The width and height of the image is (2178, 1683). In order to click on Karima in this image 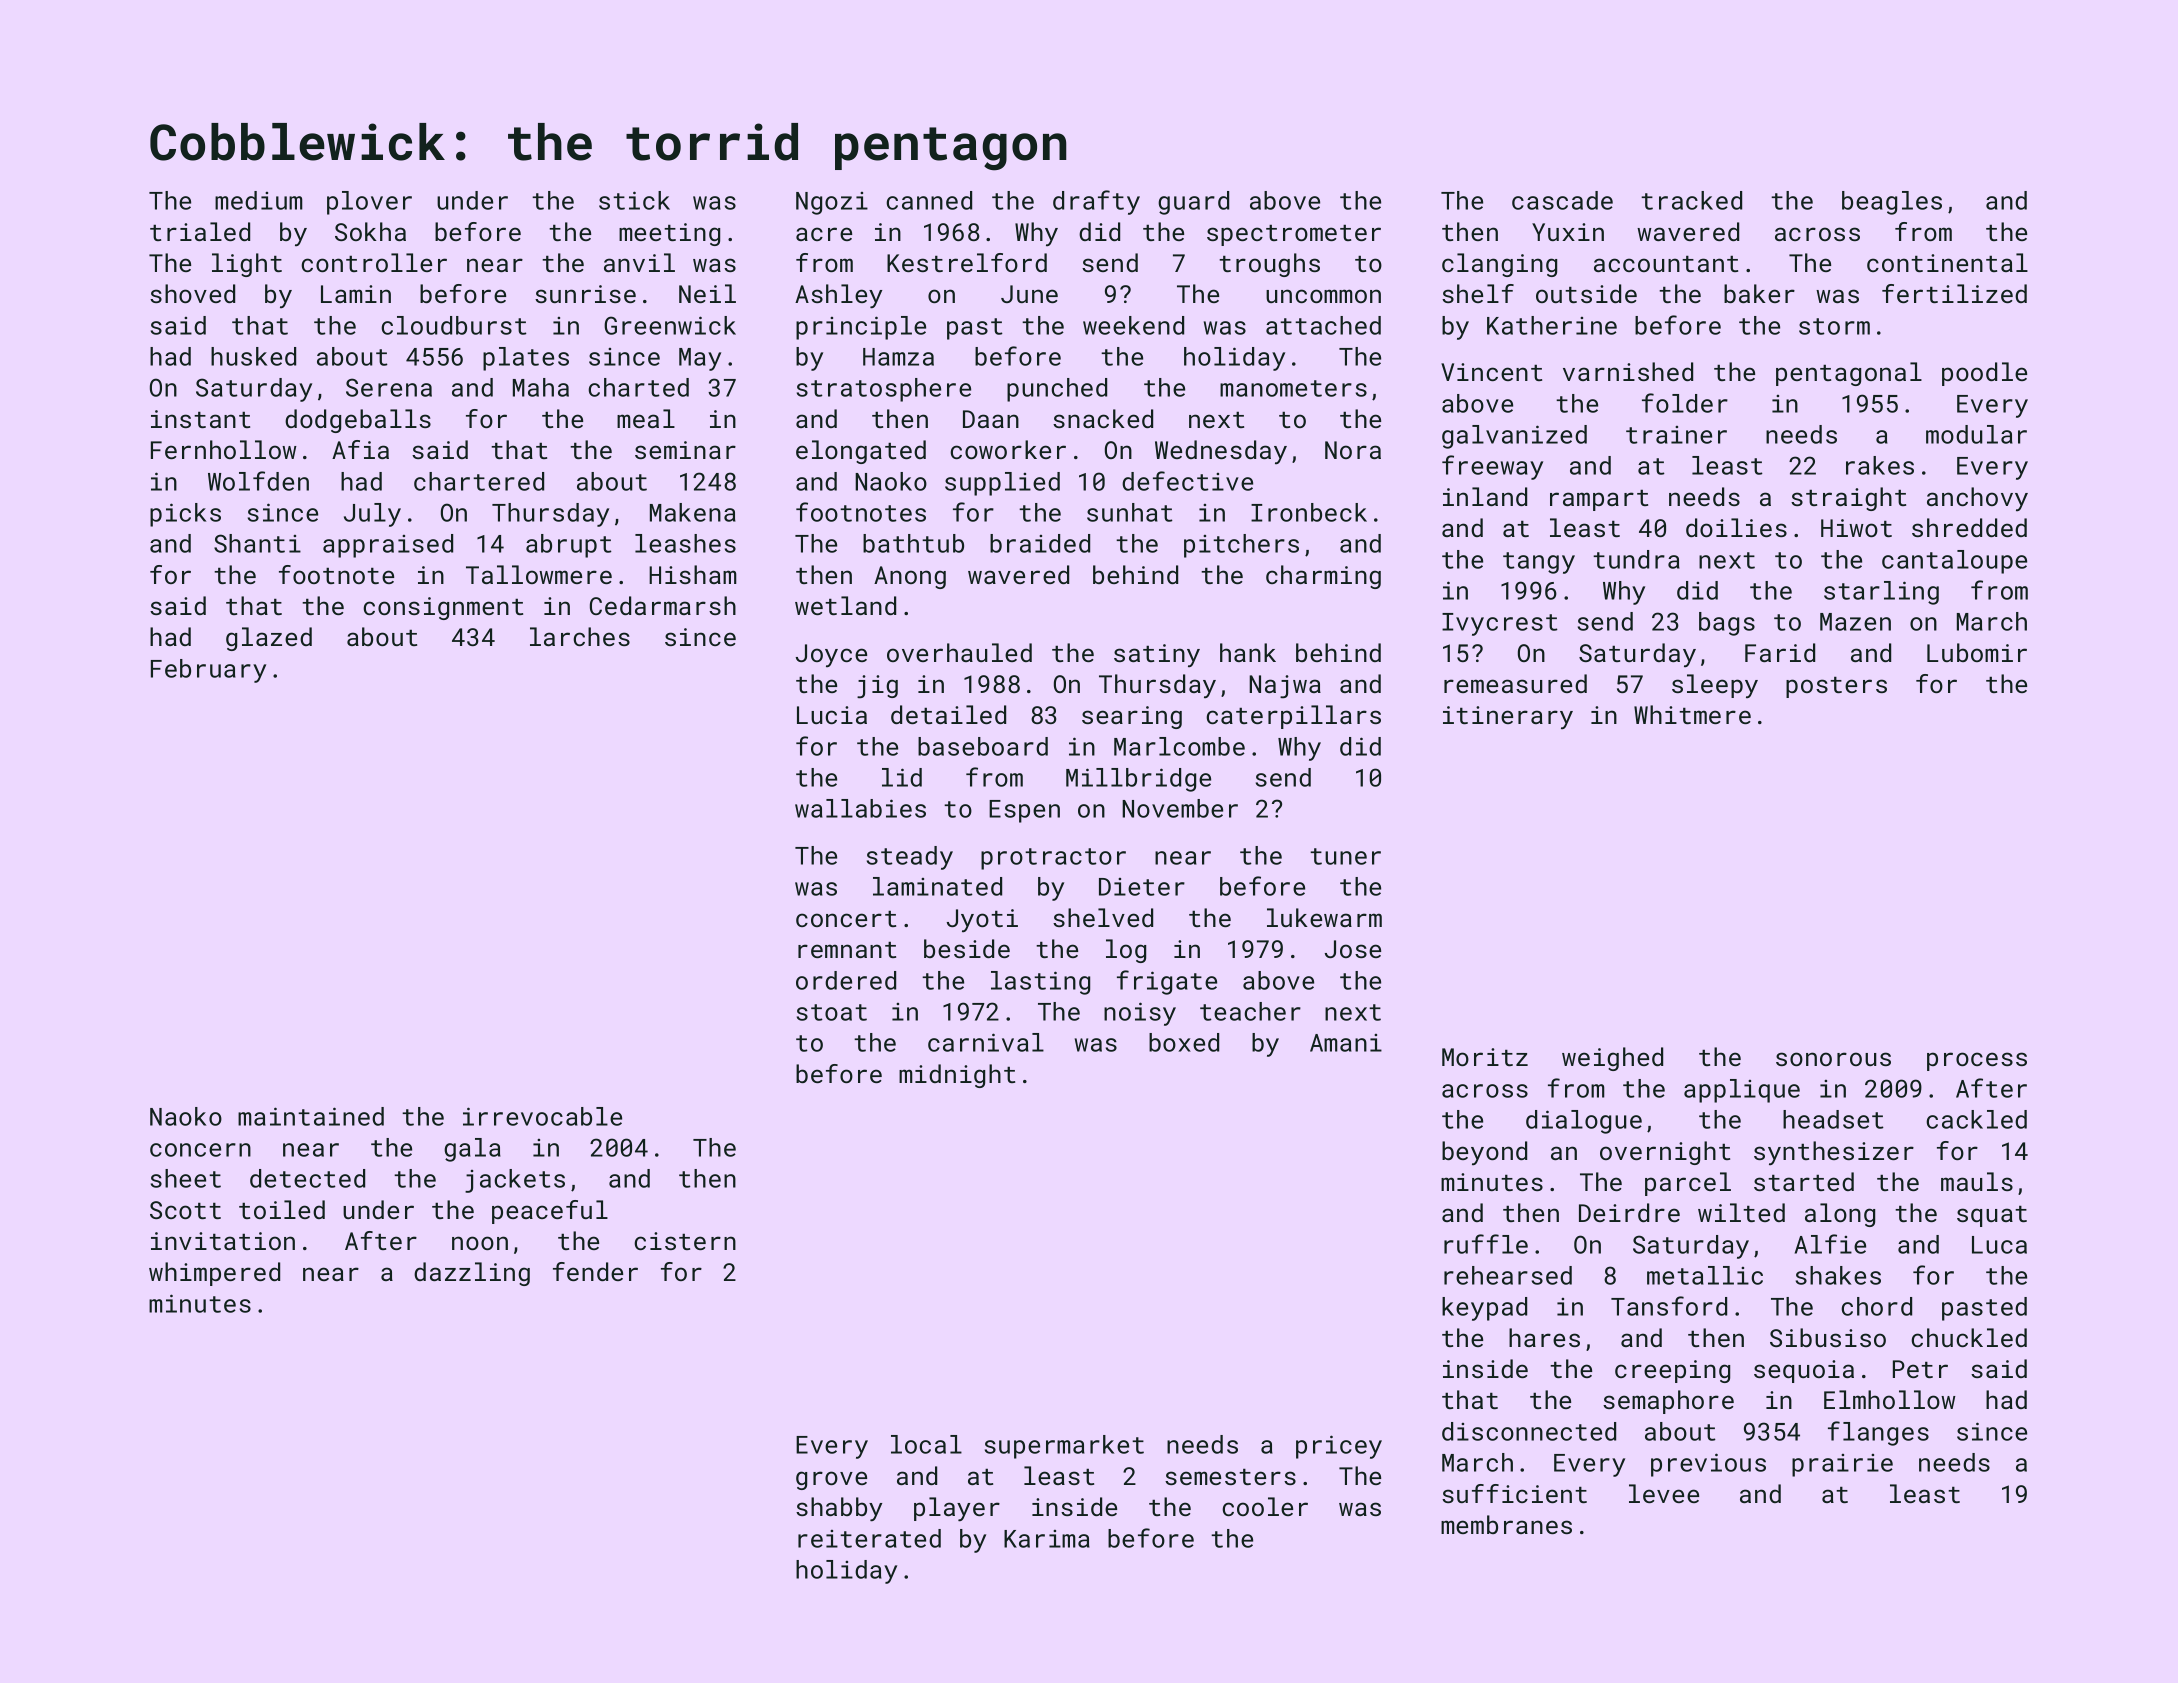, I will do `click(1047, 1539)`.
